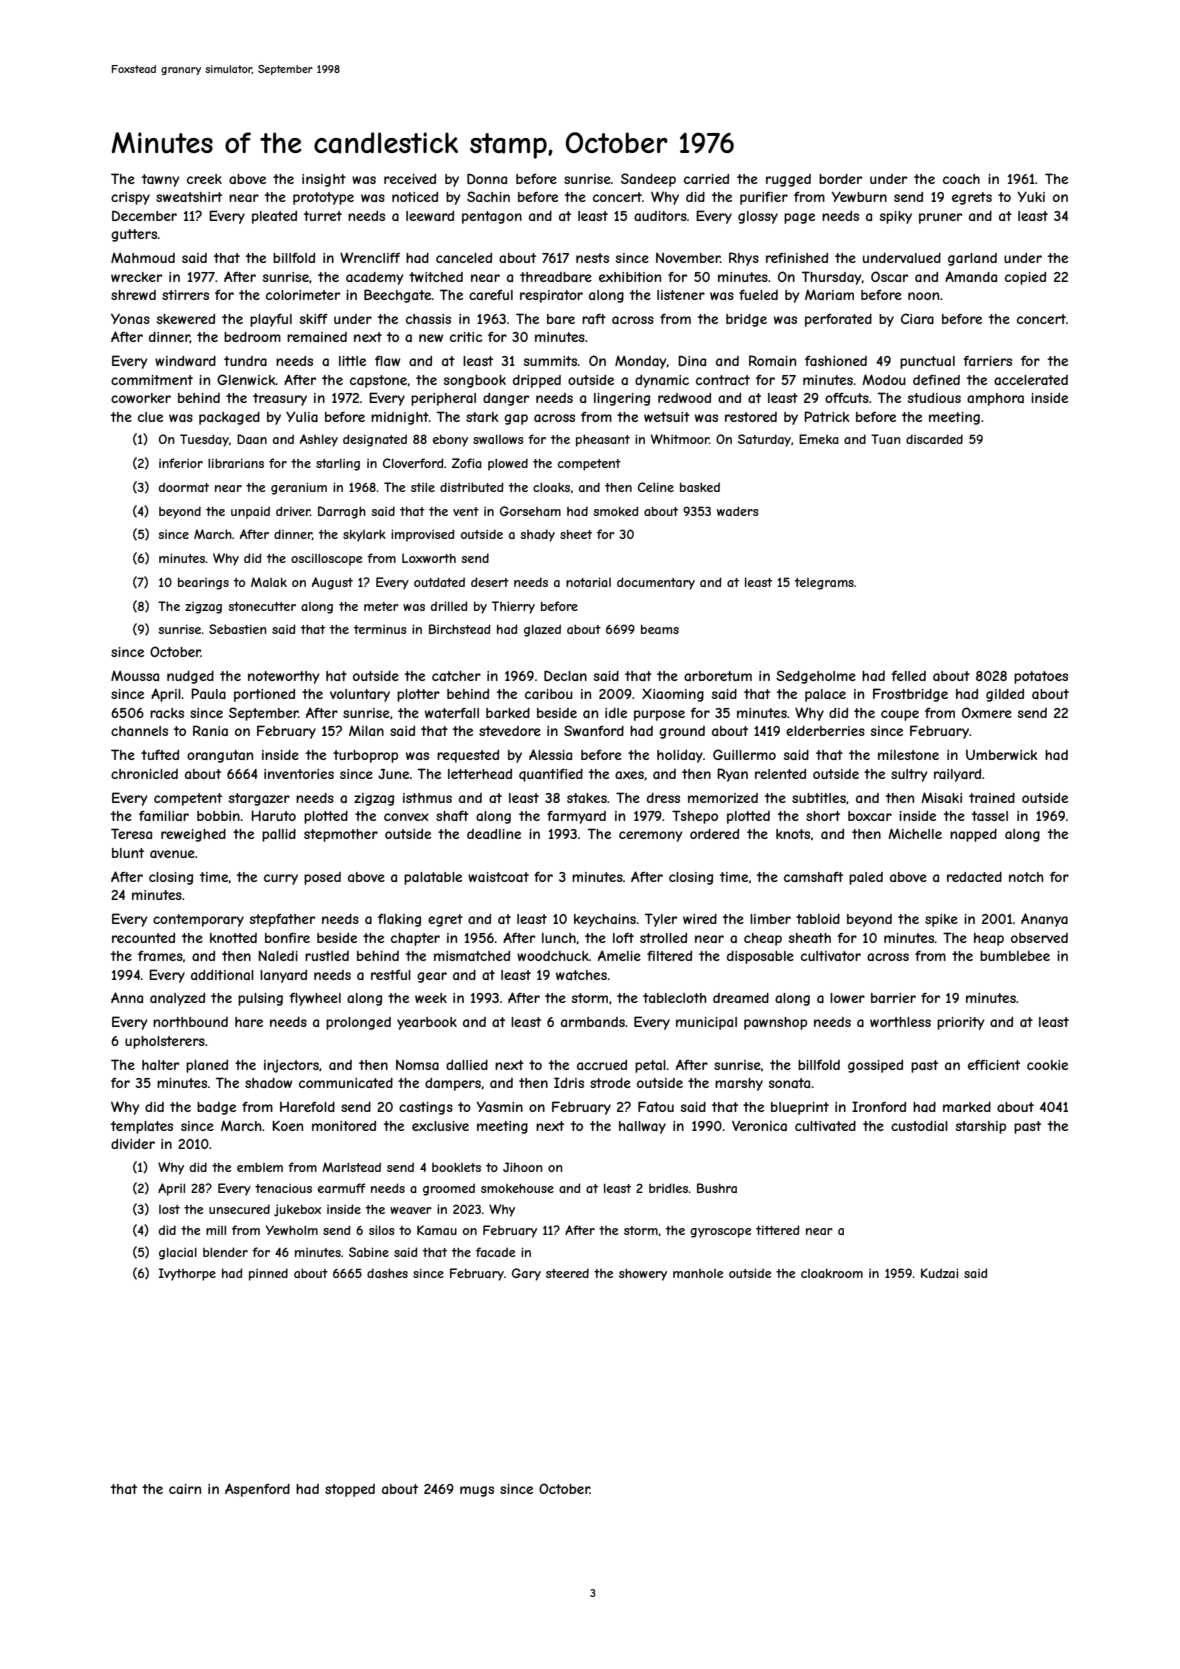 This image has height=1669, width=1180. Describe the element at coordinates (161, 180) in the image. I see `tawny` at that location.
